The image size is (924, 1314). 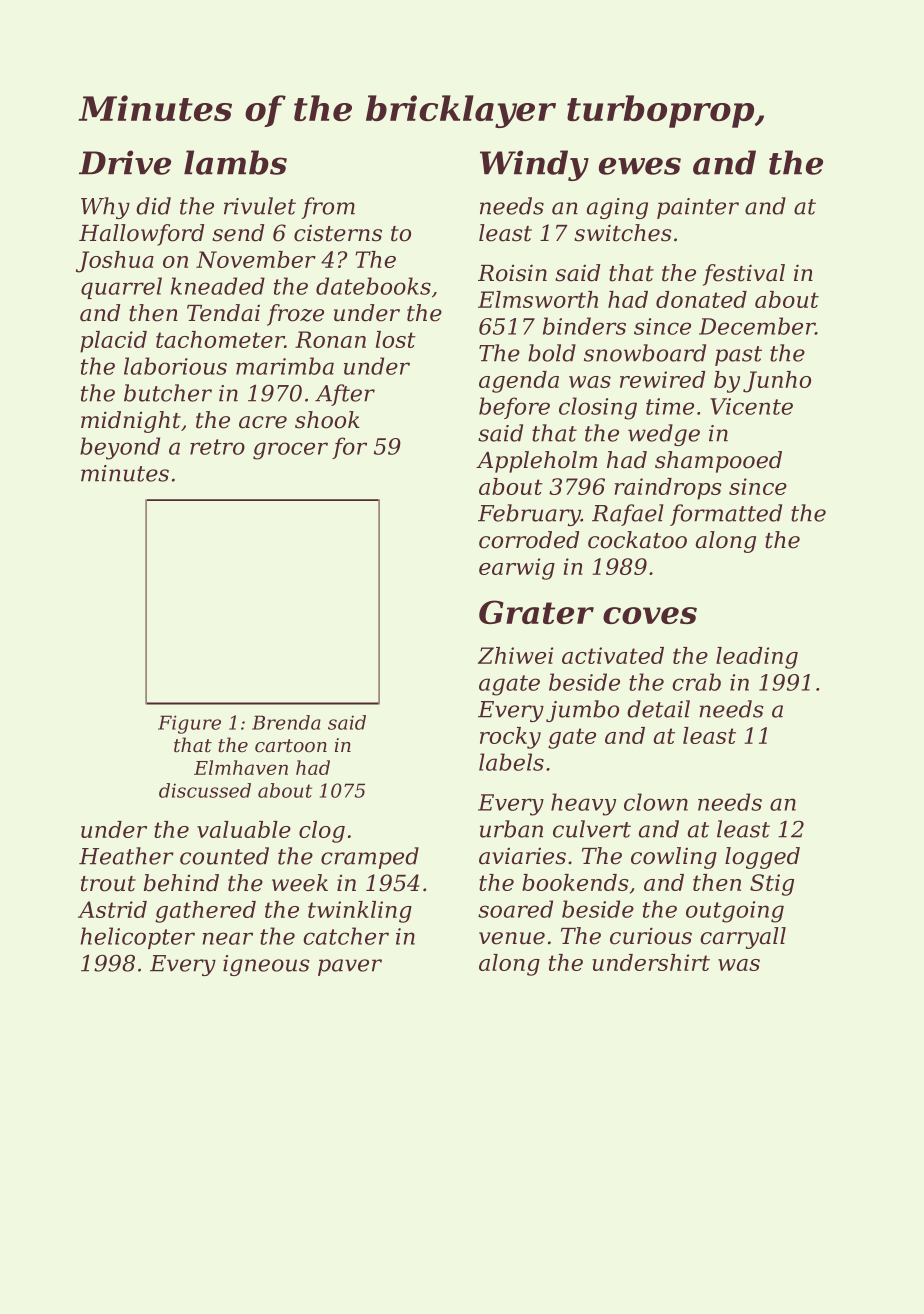 What do you see at coordinates (738, 356) in the screenshot?
I see `past` at bounding box center [738, 356].
